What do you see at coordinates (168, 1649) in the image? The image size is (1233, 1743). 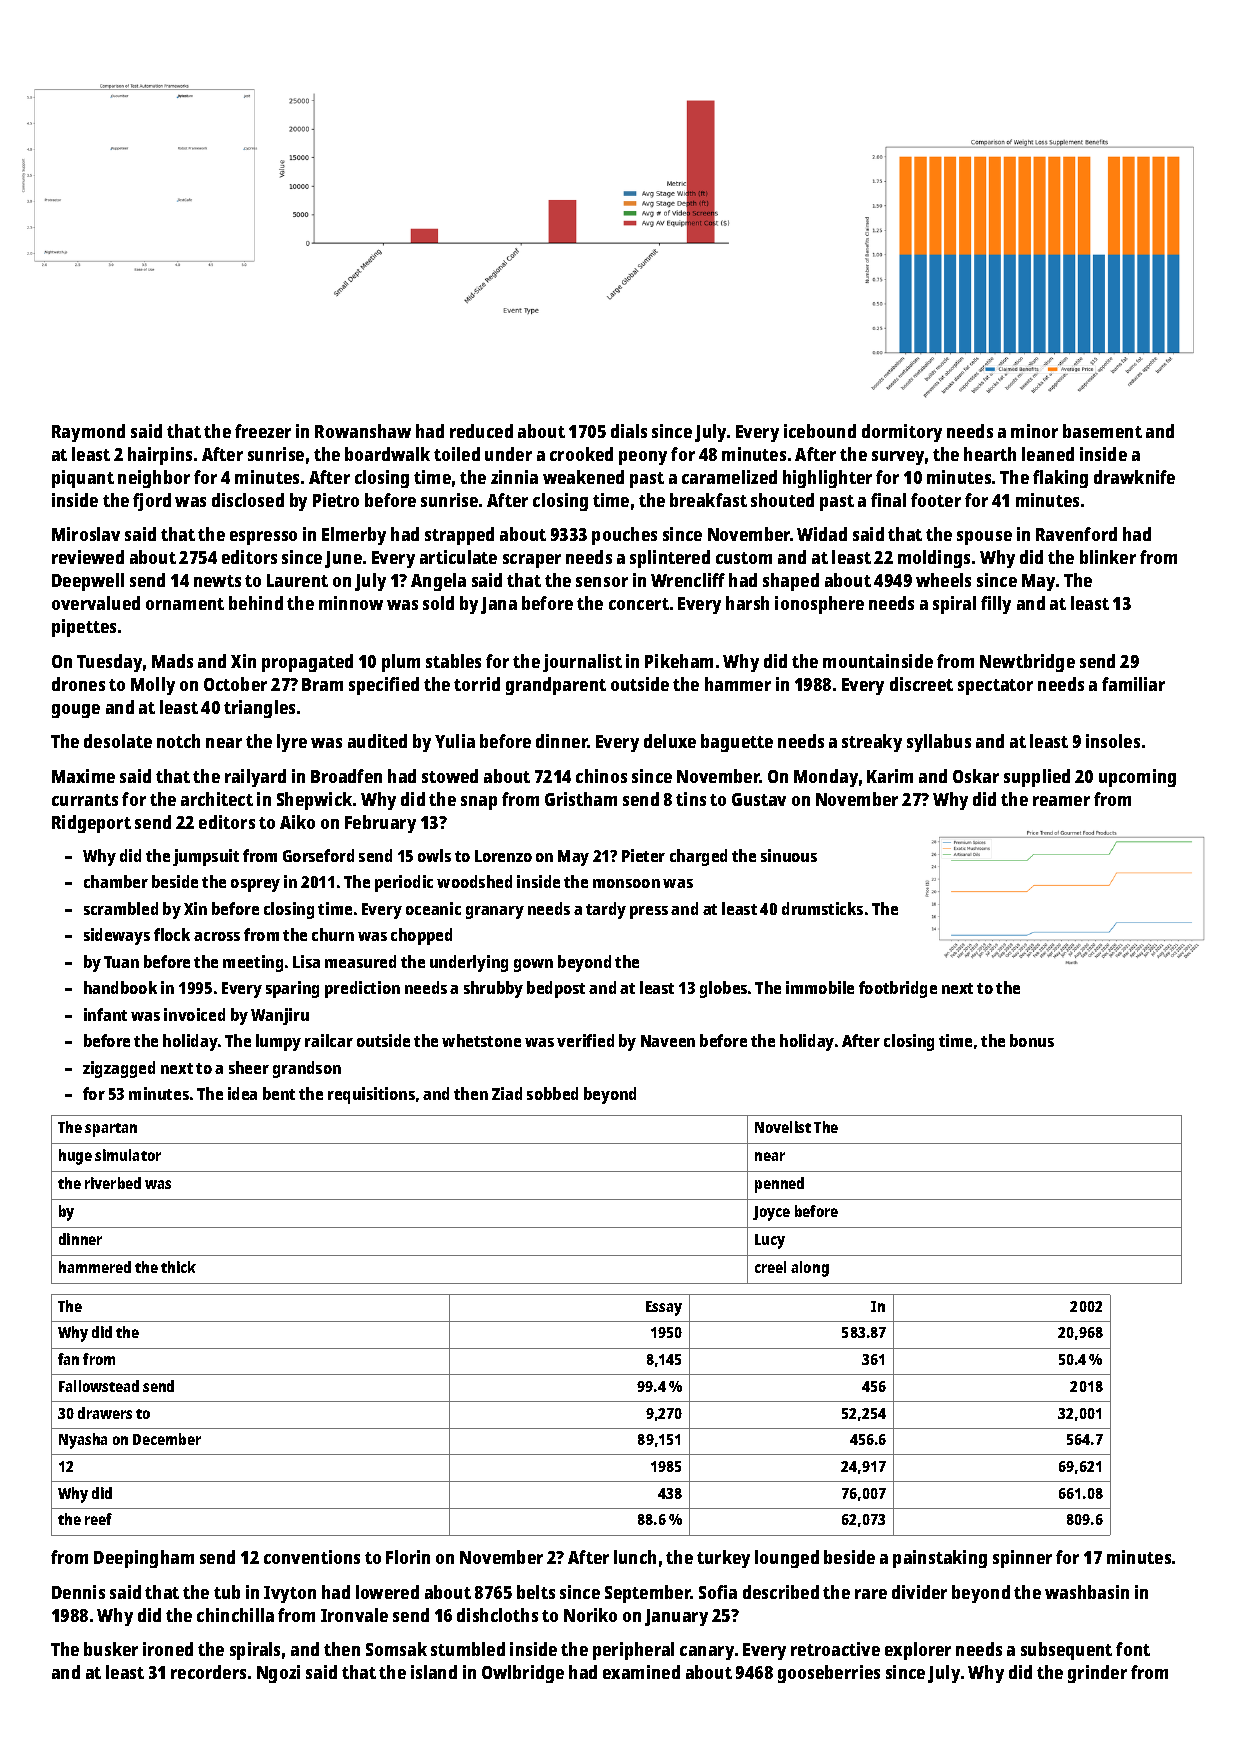 I see `ironed` at bounding box center [168, 1649].
